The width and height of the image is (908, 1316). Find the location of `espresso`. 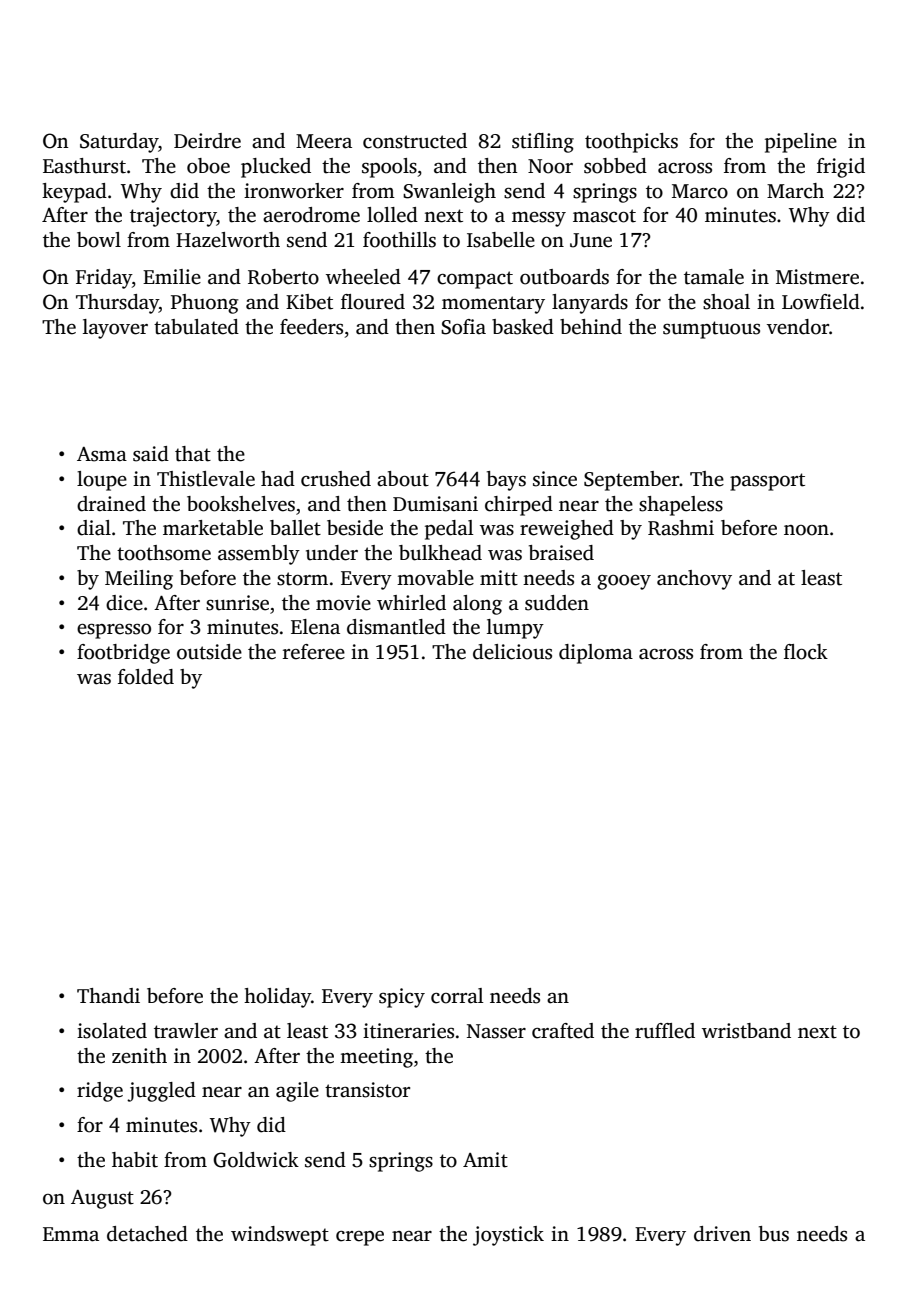

espresso is located at coordinates (114, 631).
